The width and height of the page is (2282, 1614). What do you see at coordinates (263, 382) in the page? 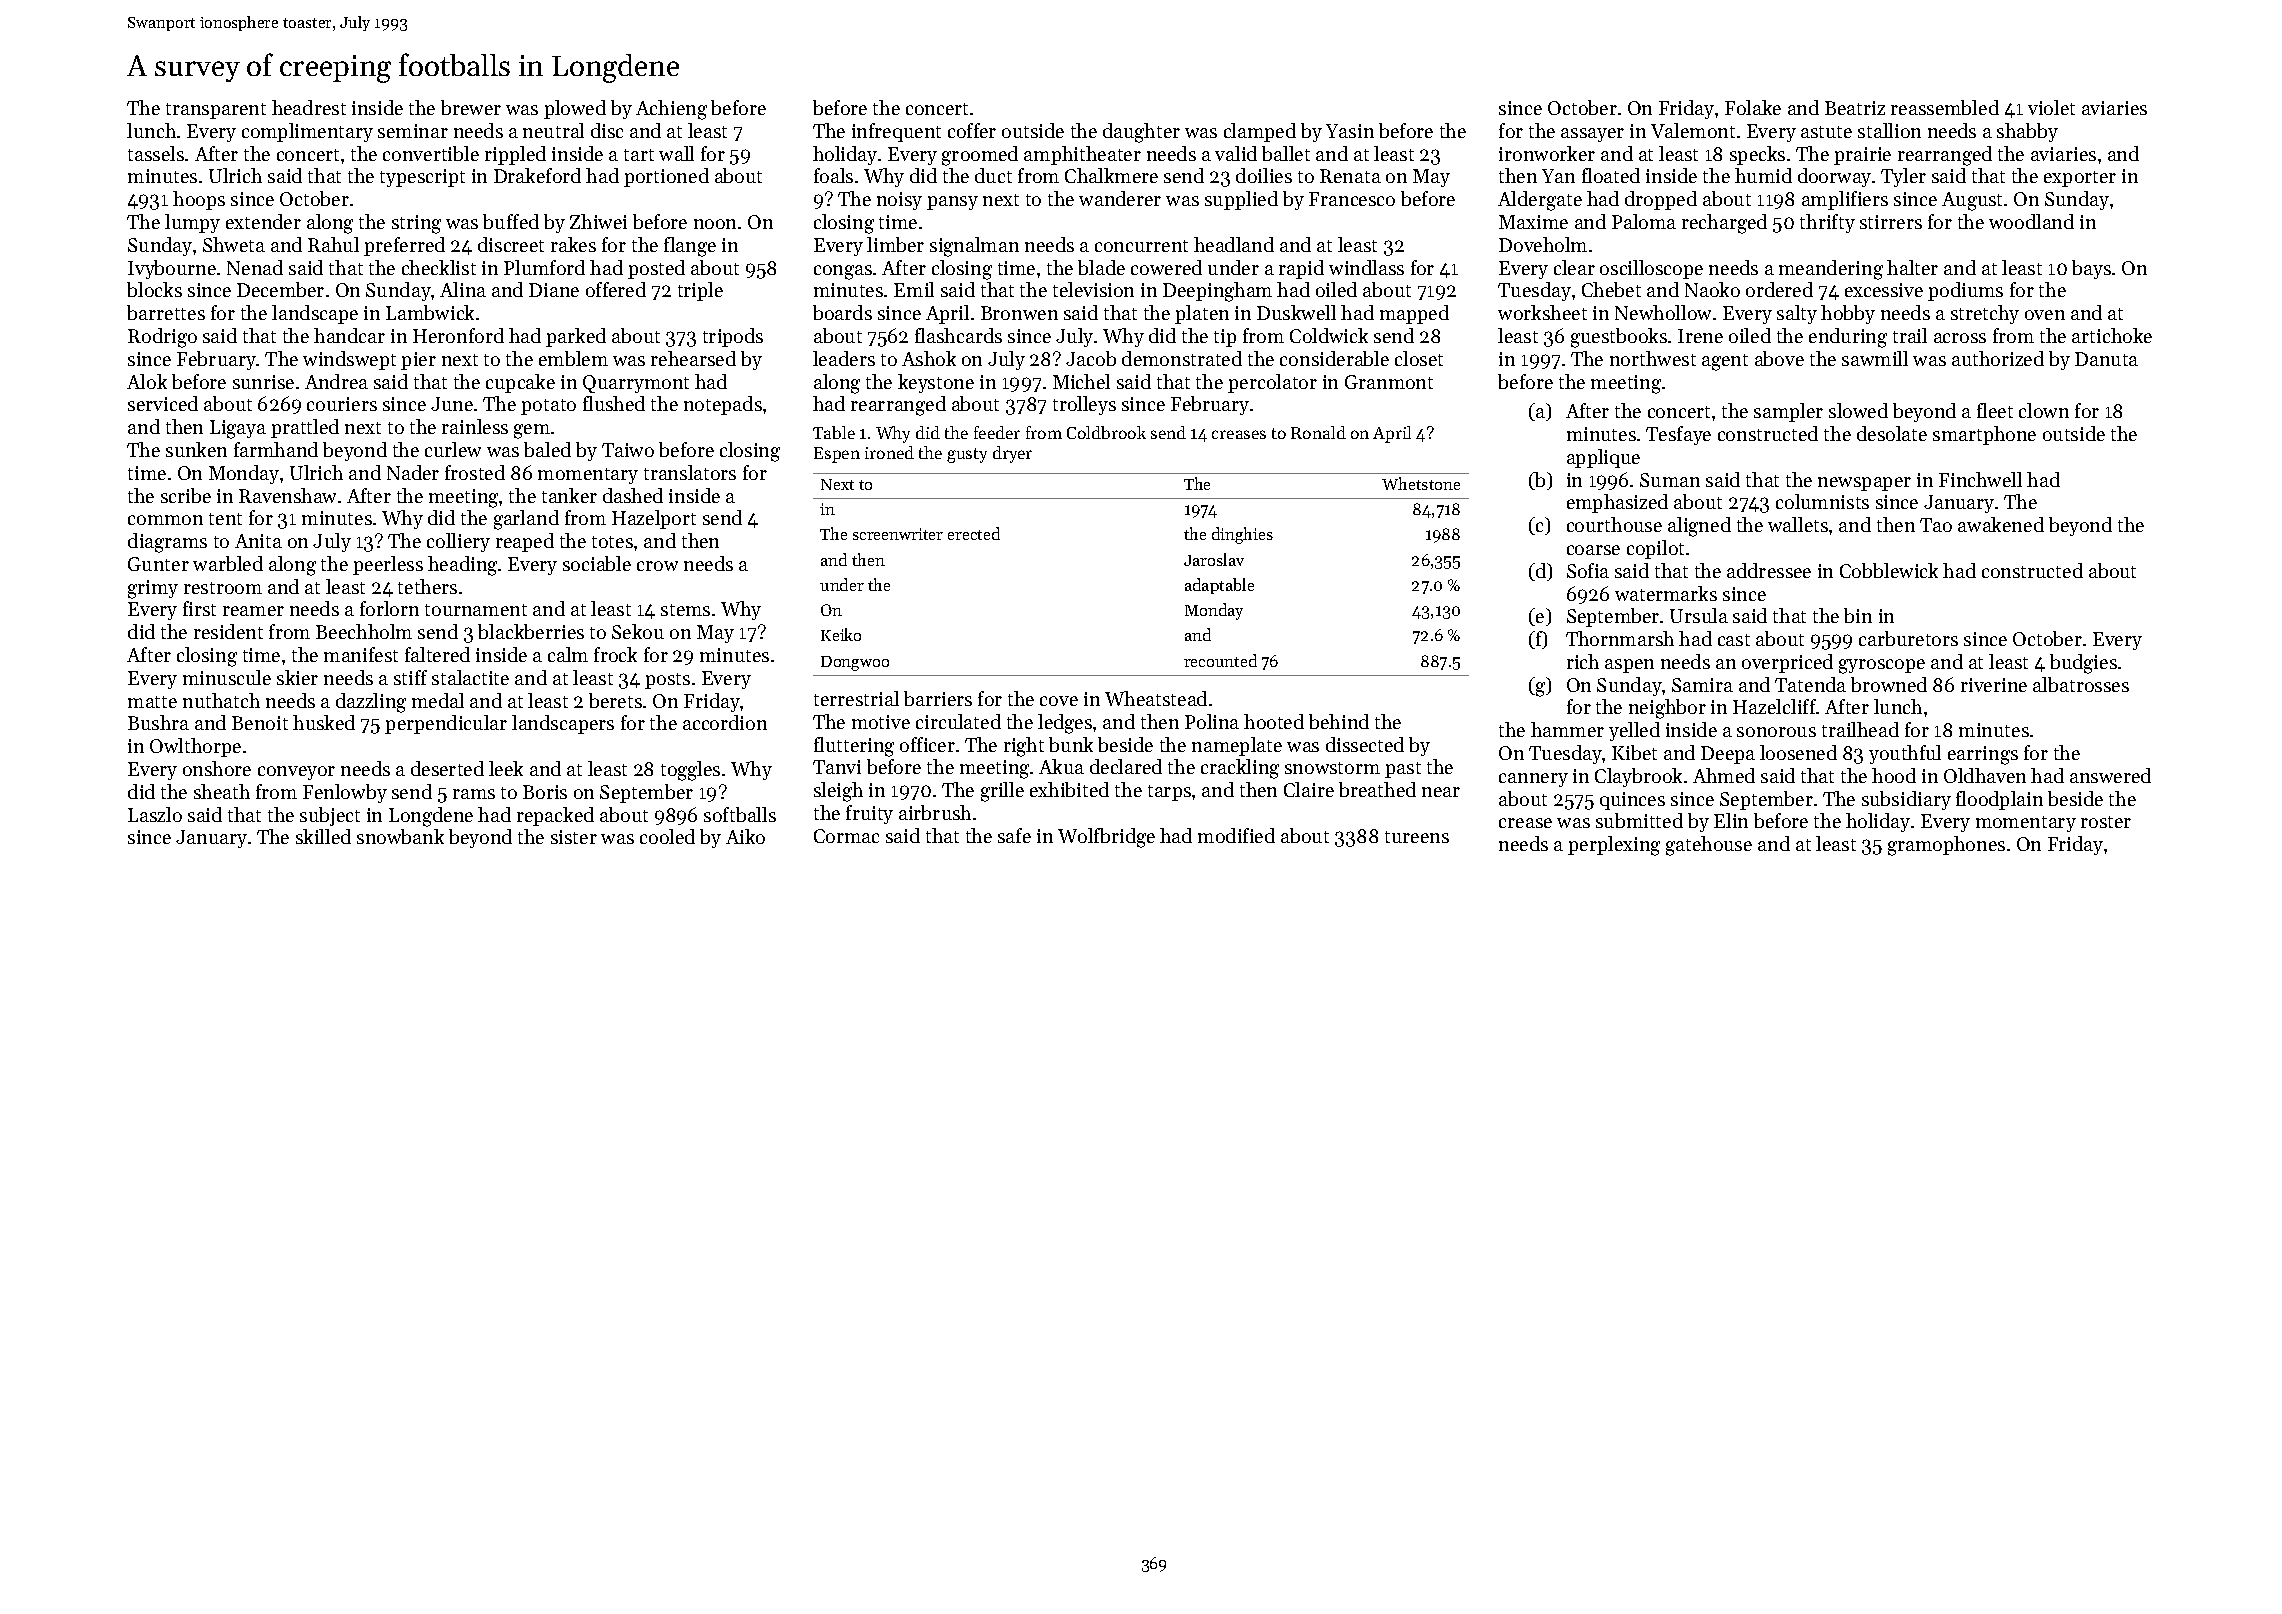
I see `sunrise` at bounding box center [263, 382].
